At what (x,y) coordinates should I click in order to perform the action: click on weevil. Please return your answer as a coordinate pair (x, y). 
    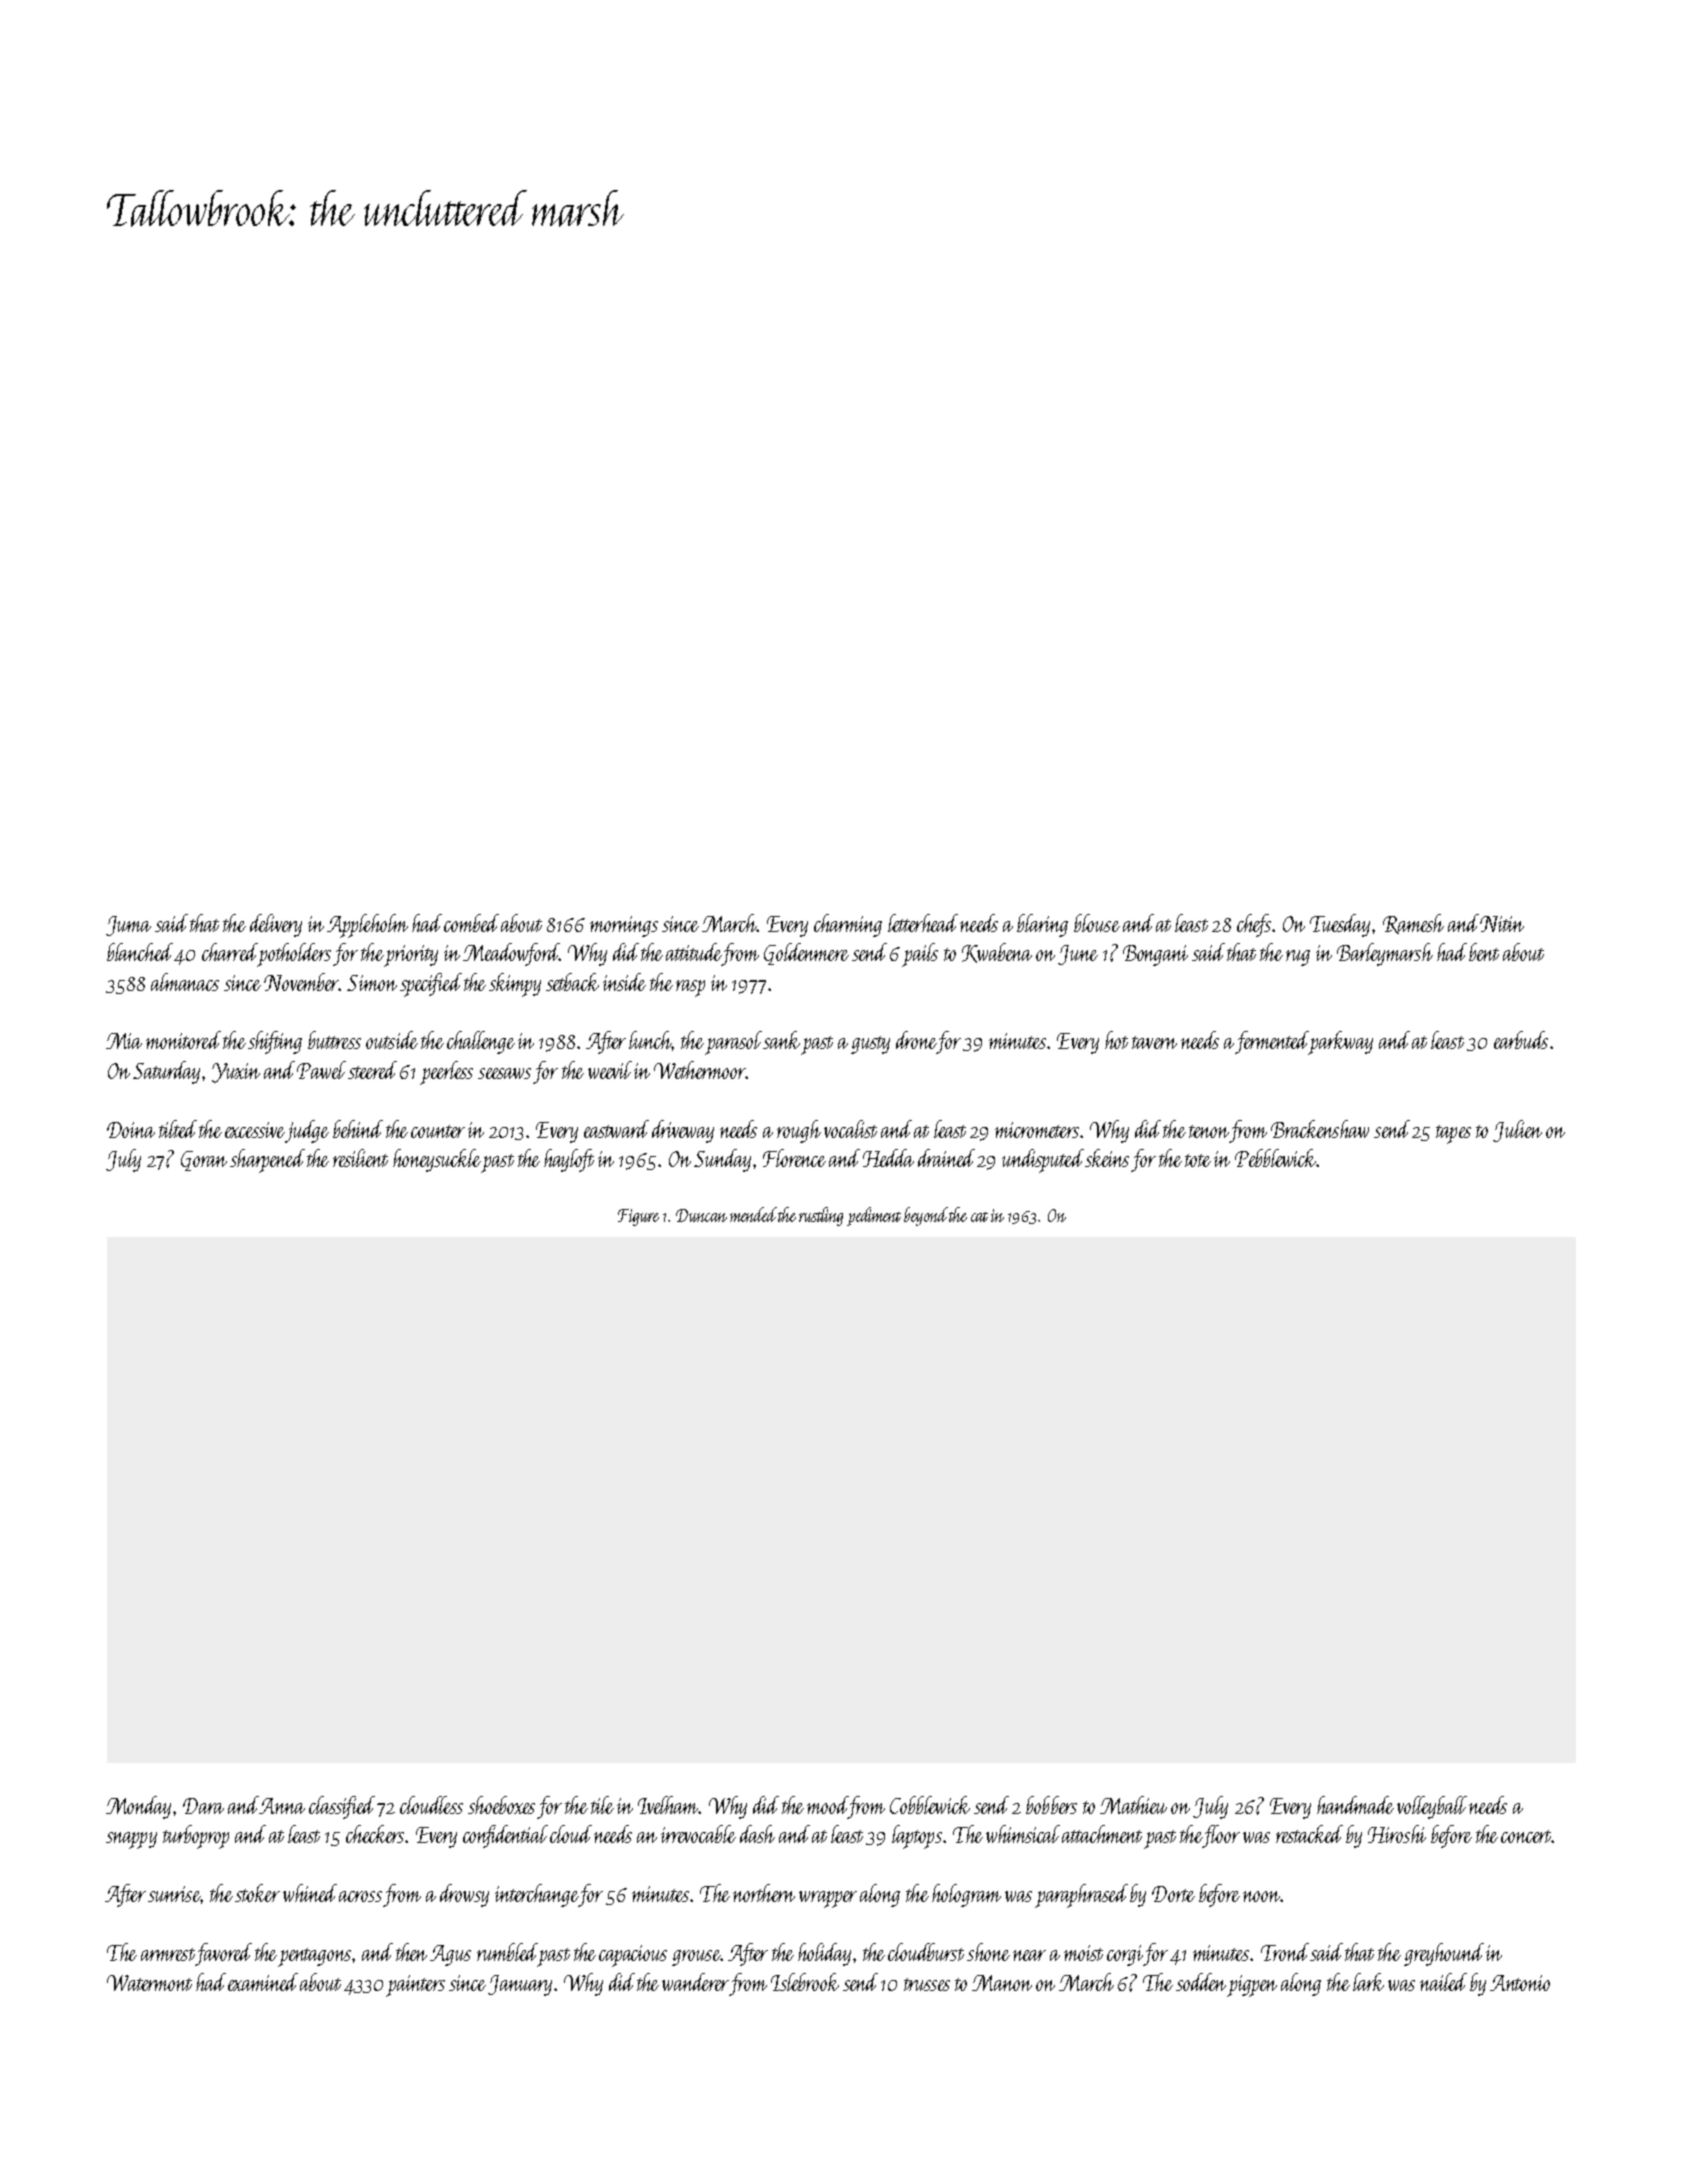
    Looking at the image, I should click on (610, 1070).
